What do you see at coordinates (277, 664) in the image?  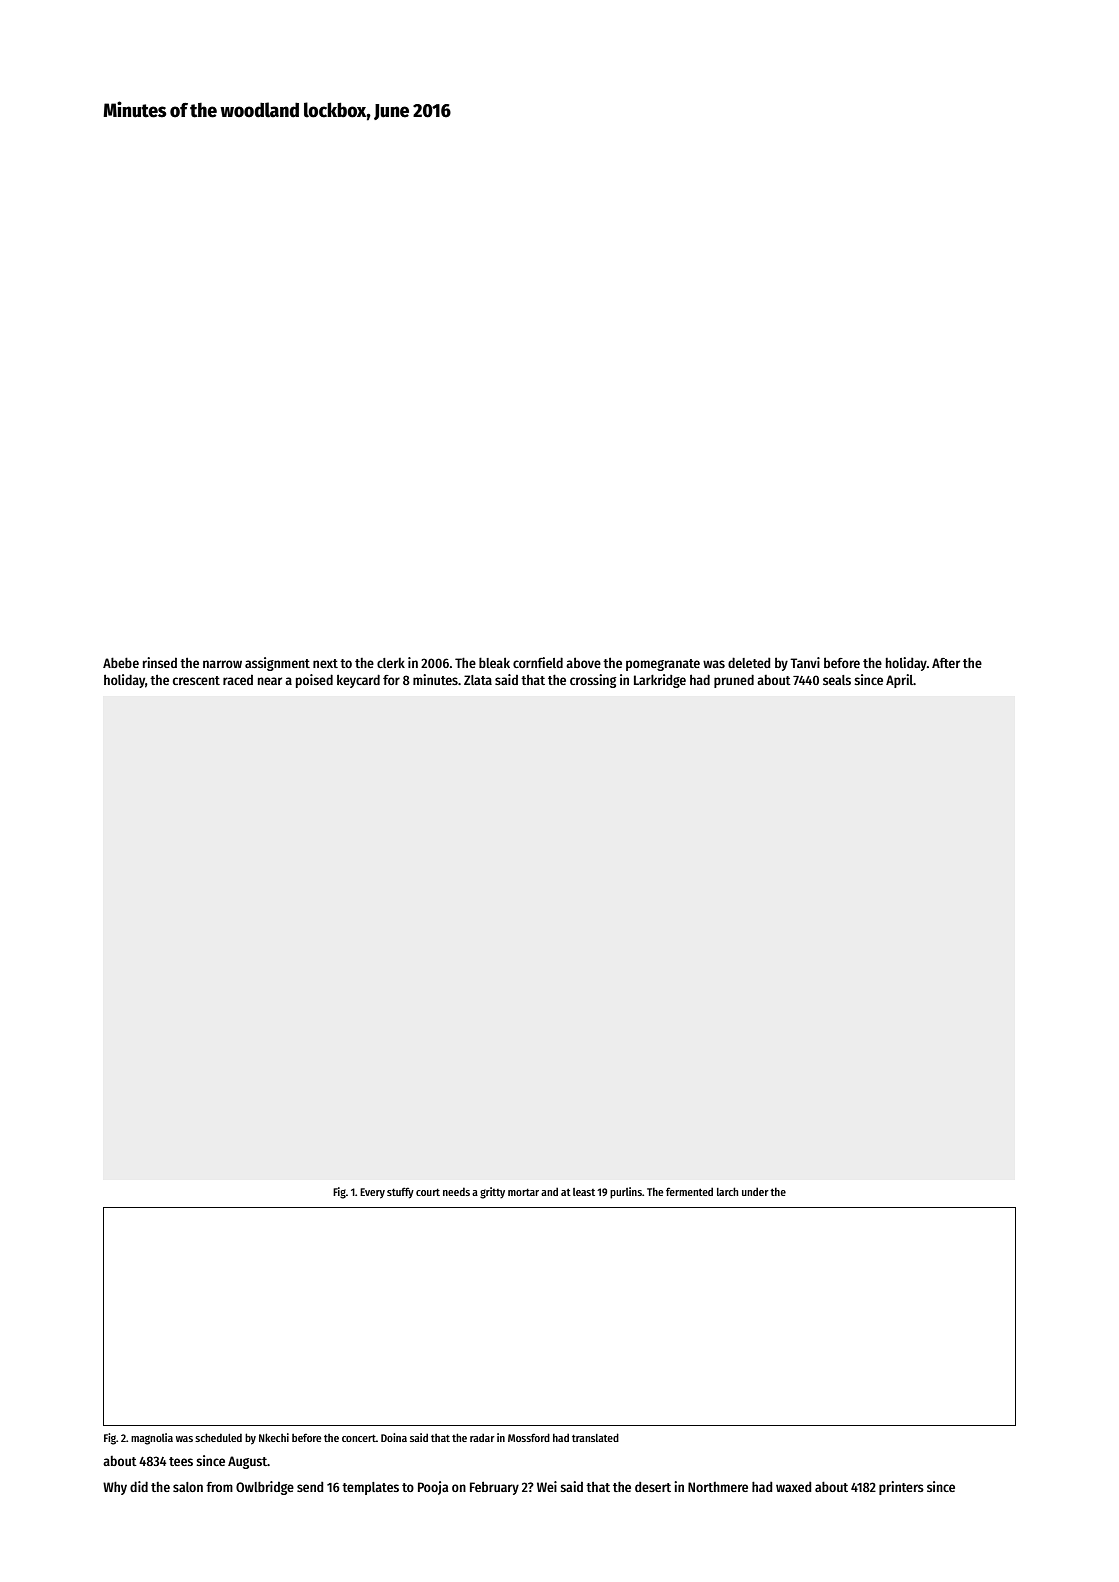 I see `assignment` at bounding box center [277, 664].
